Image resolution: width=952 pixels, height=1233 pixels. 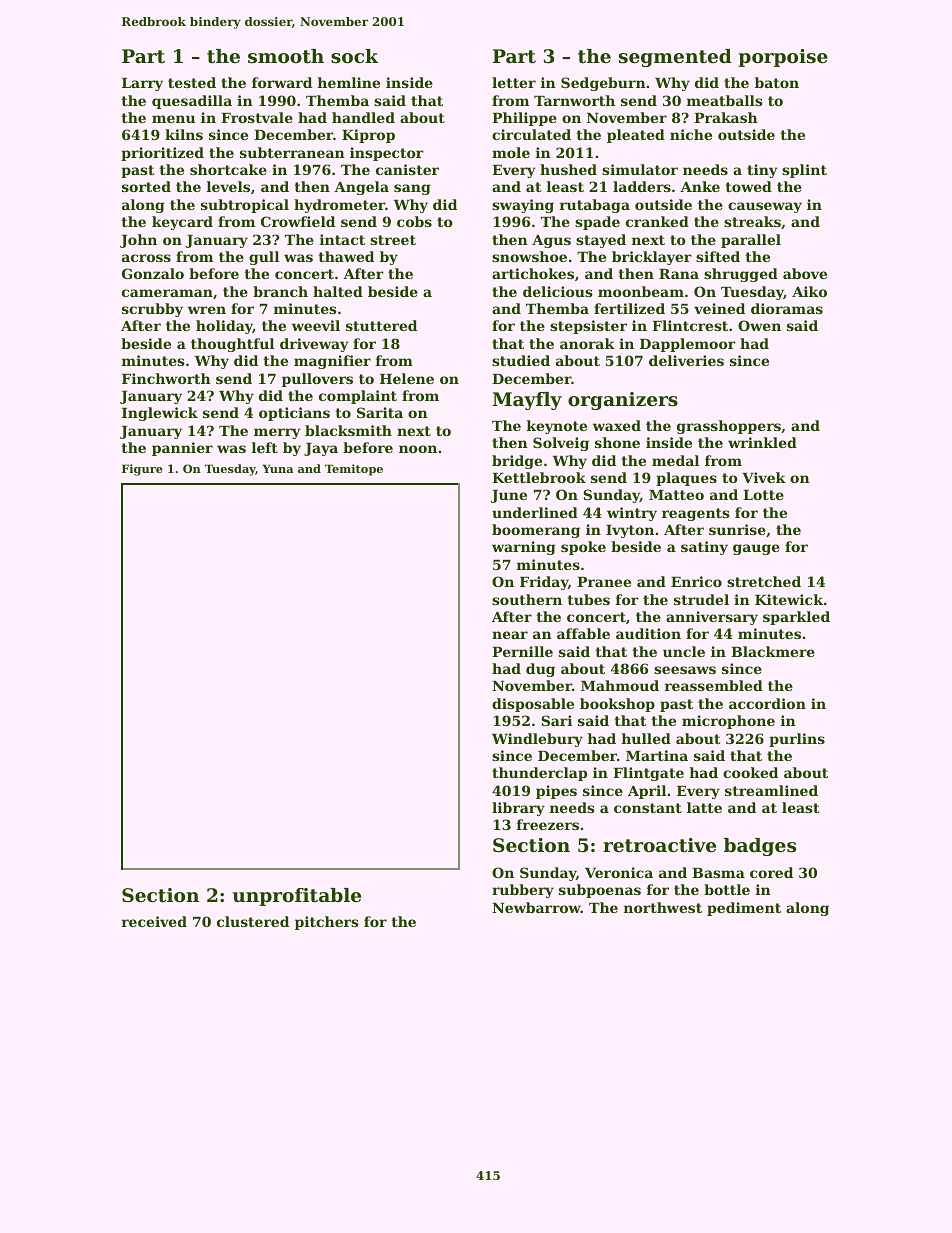 What do you see at coordinates (777, 82) in the page?
I see `baton` at bounding box center [777, 82].
